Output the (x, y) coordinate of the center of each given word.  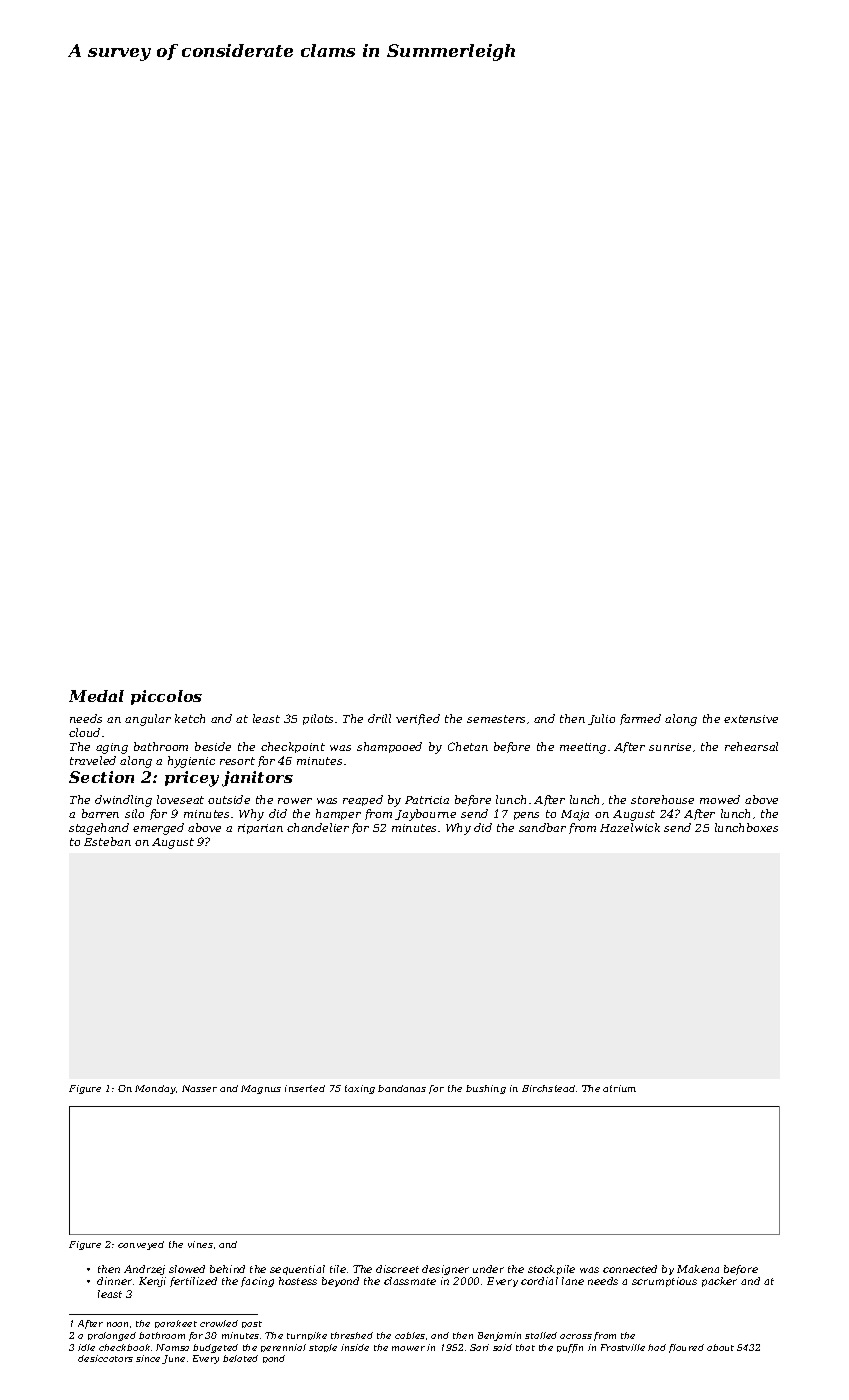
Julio (601, 719)
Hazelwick (630, 827)
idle (86, 1347)
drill (379, 718)
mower (408, 1348)
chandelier (318, 827)
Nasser (199, 1088)
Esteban (107, 841)
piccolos (166, 697)
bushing (486, 1089)
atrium (619, 1088)
